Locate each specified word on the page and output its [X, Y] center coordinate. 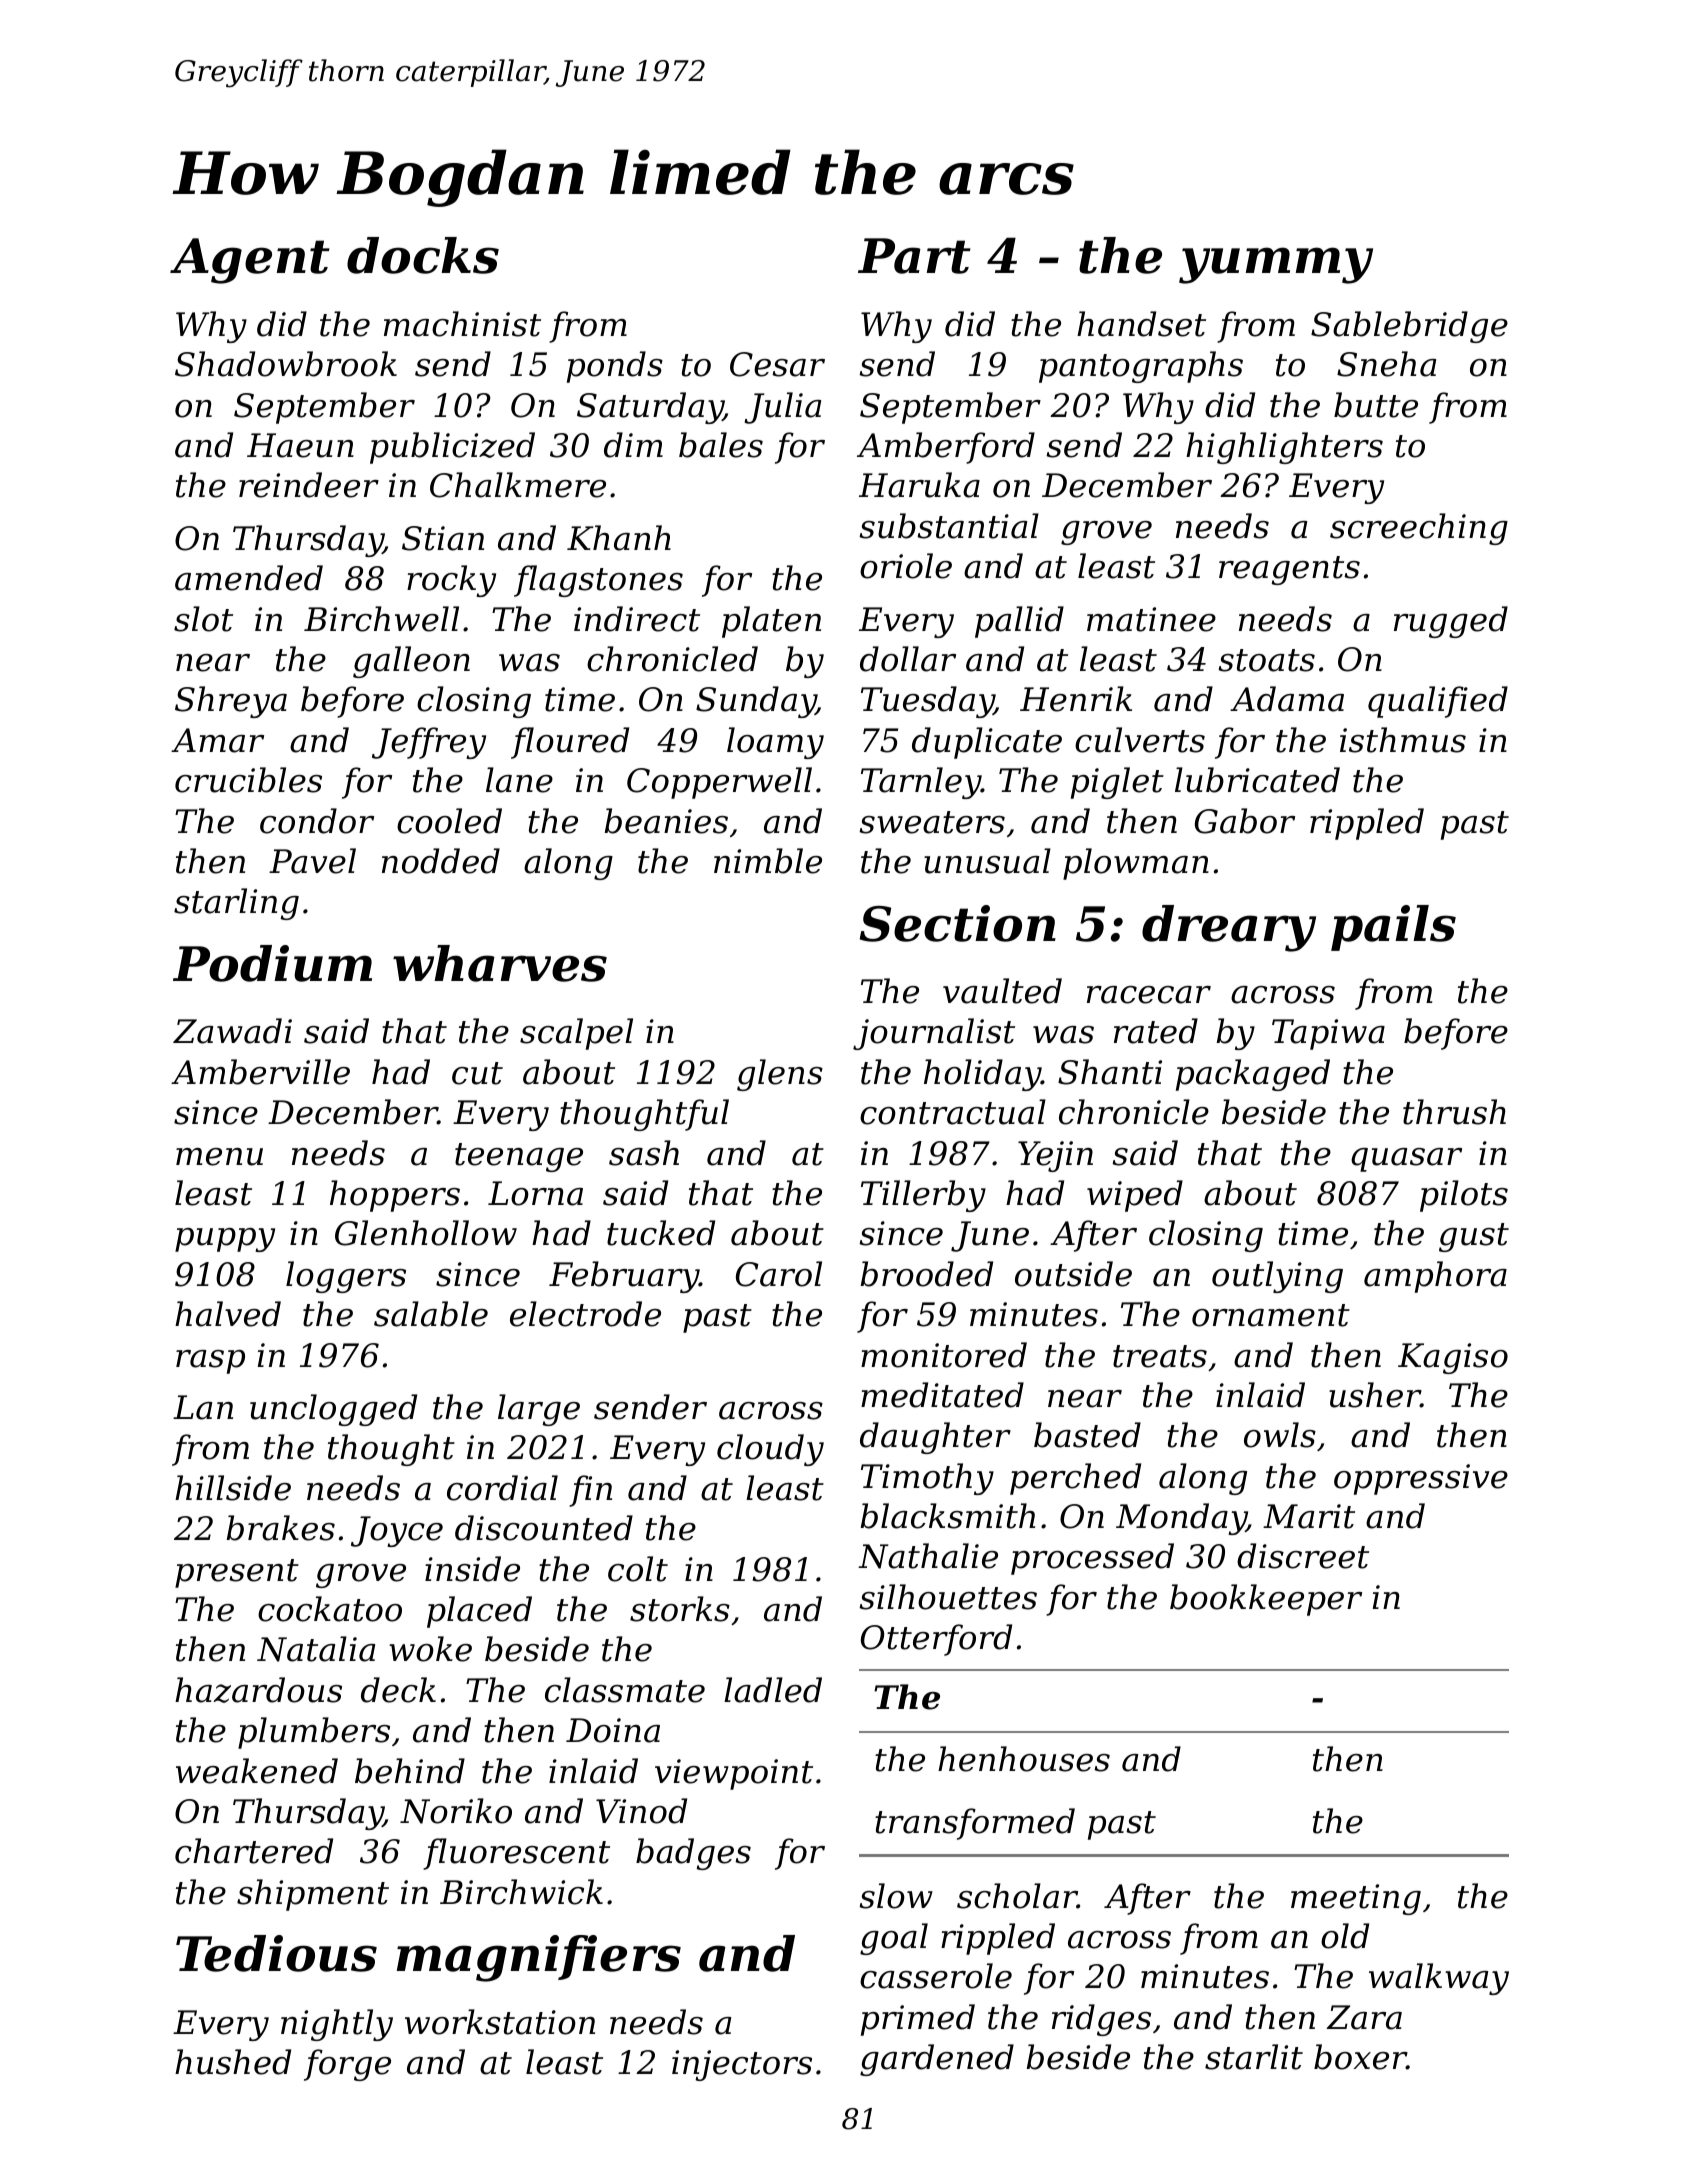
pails [1393, 928]
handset [1141, 324]
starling [236, 904]
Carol [779, 1274]
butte [1376, 405]
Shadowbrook [286, 364]
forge [347, 2065]
